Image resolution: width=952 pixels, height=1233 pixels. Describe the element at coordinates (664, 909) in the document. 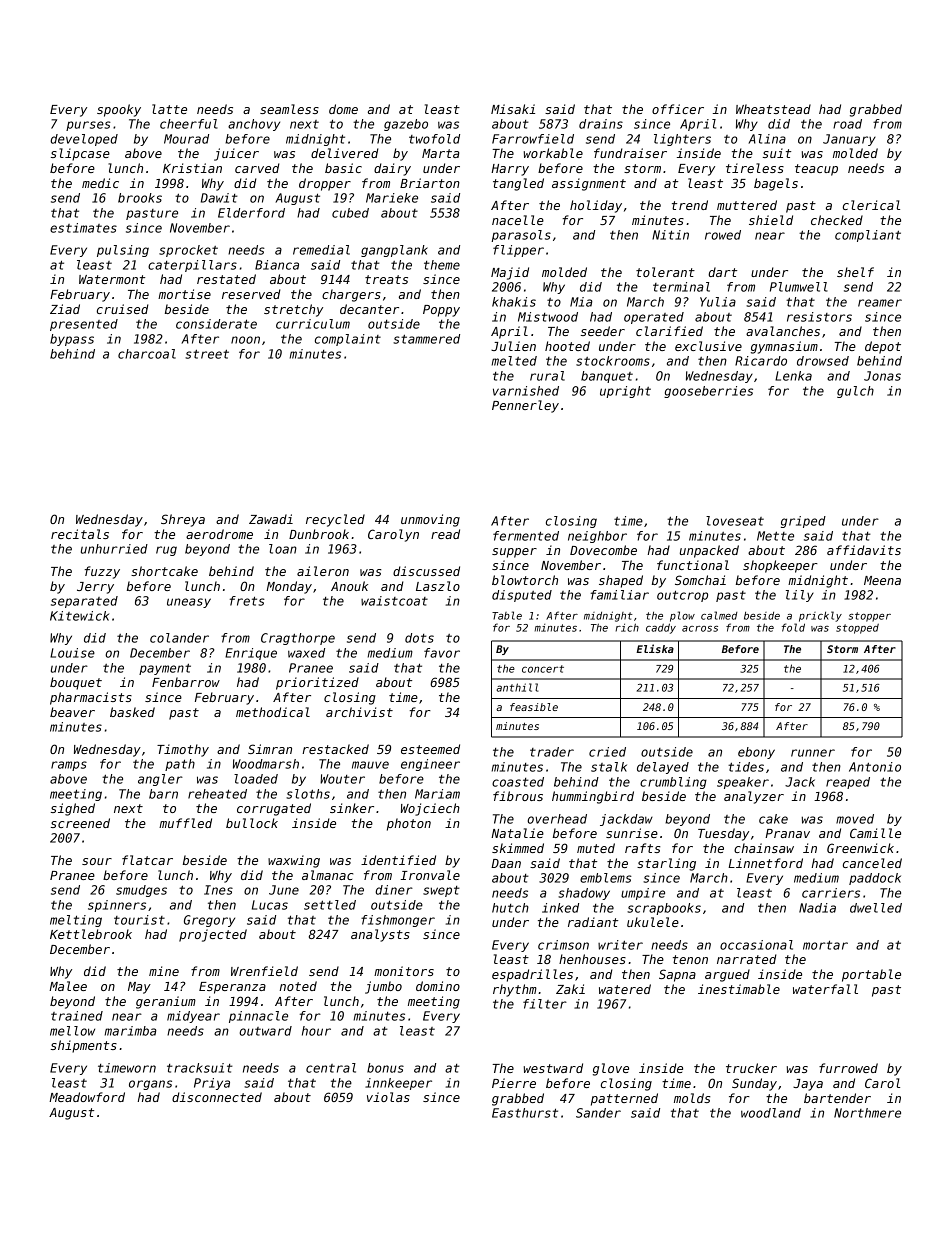

I see `scrapbooks` at that location.
